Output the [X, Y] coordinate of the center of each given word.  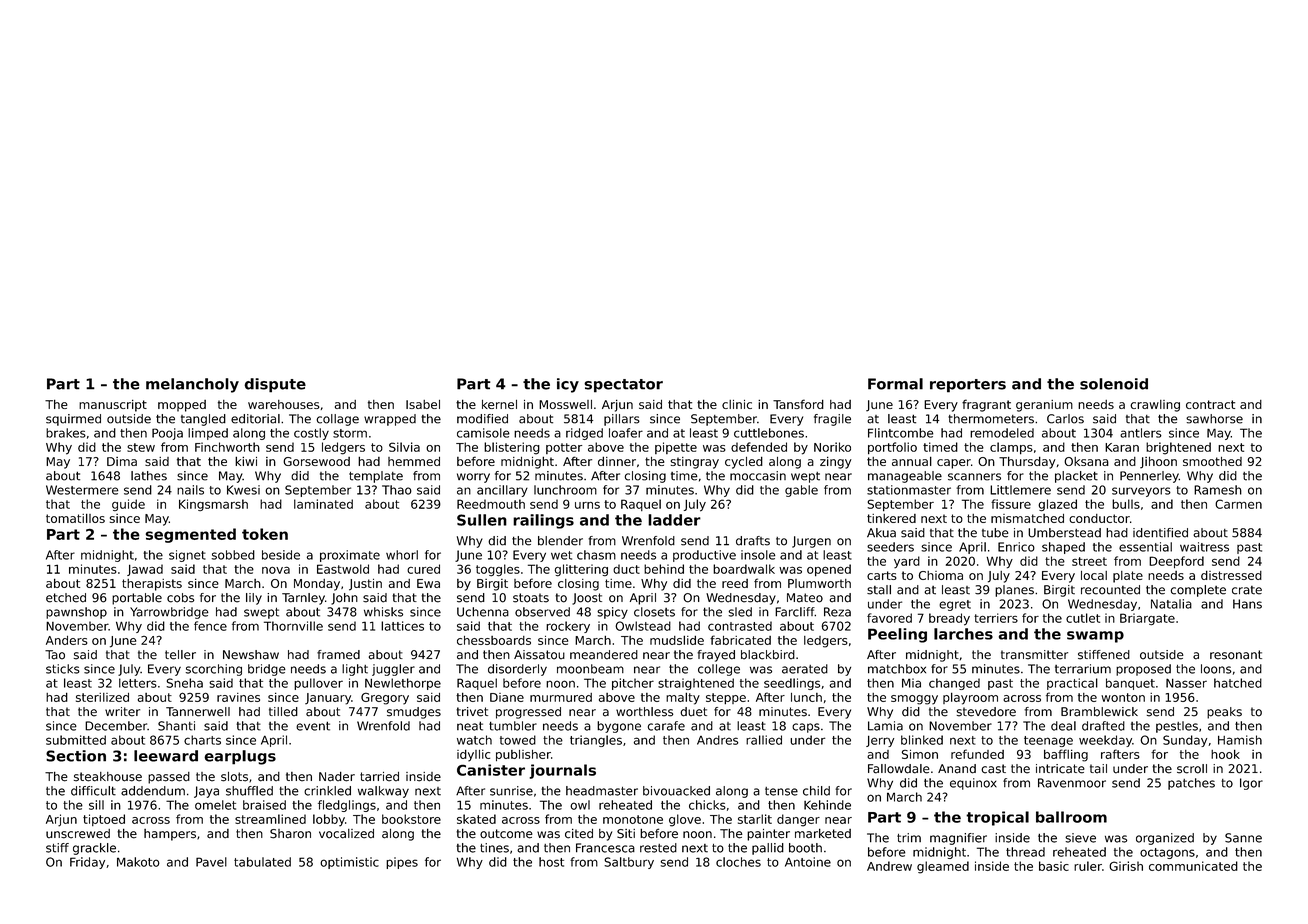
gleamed [943, 867]
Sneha [184, 683]
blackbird [768, 655]
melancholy [192, 385]
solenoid [1114, 384]
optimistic [349, 863]
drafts [753, 541]
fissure [1011, 504]
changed [954, 684]
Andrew [889, 866]
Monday [317, 585]
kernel [499, 404]
